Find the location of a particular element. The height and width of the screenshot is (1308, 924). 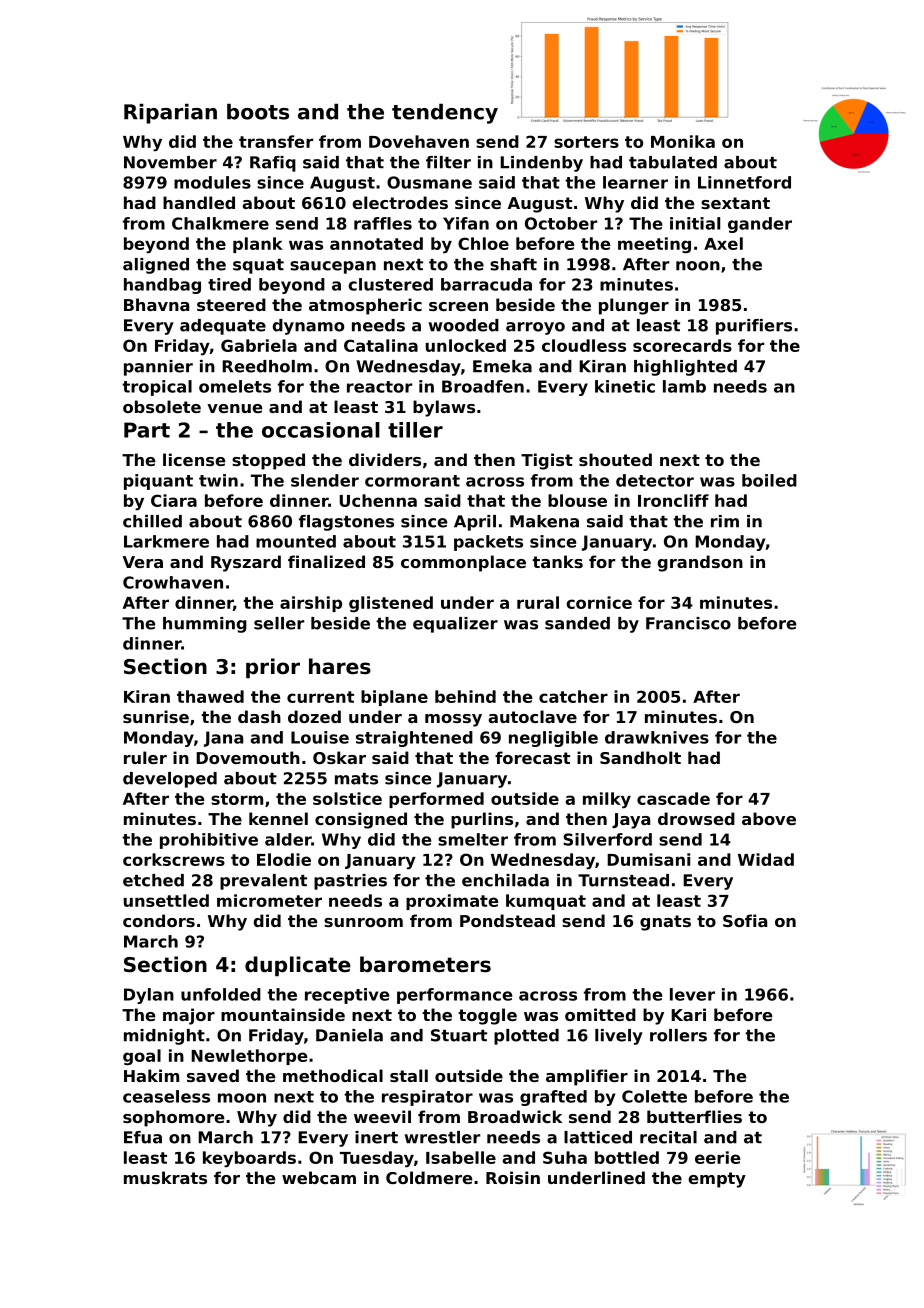

purifiers is located at coordinates (754, 327).
